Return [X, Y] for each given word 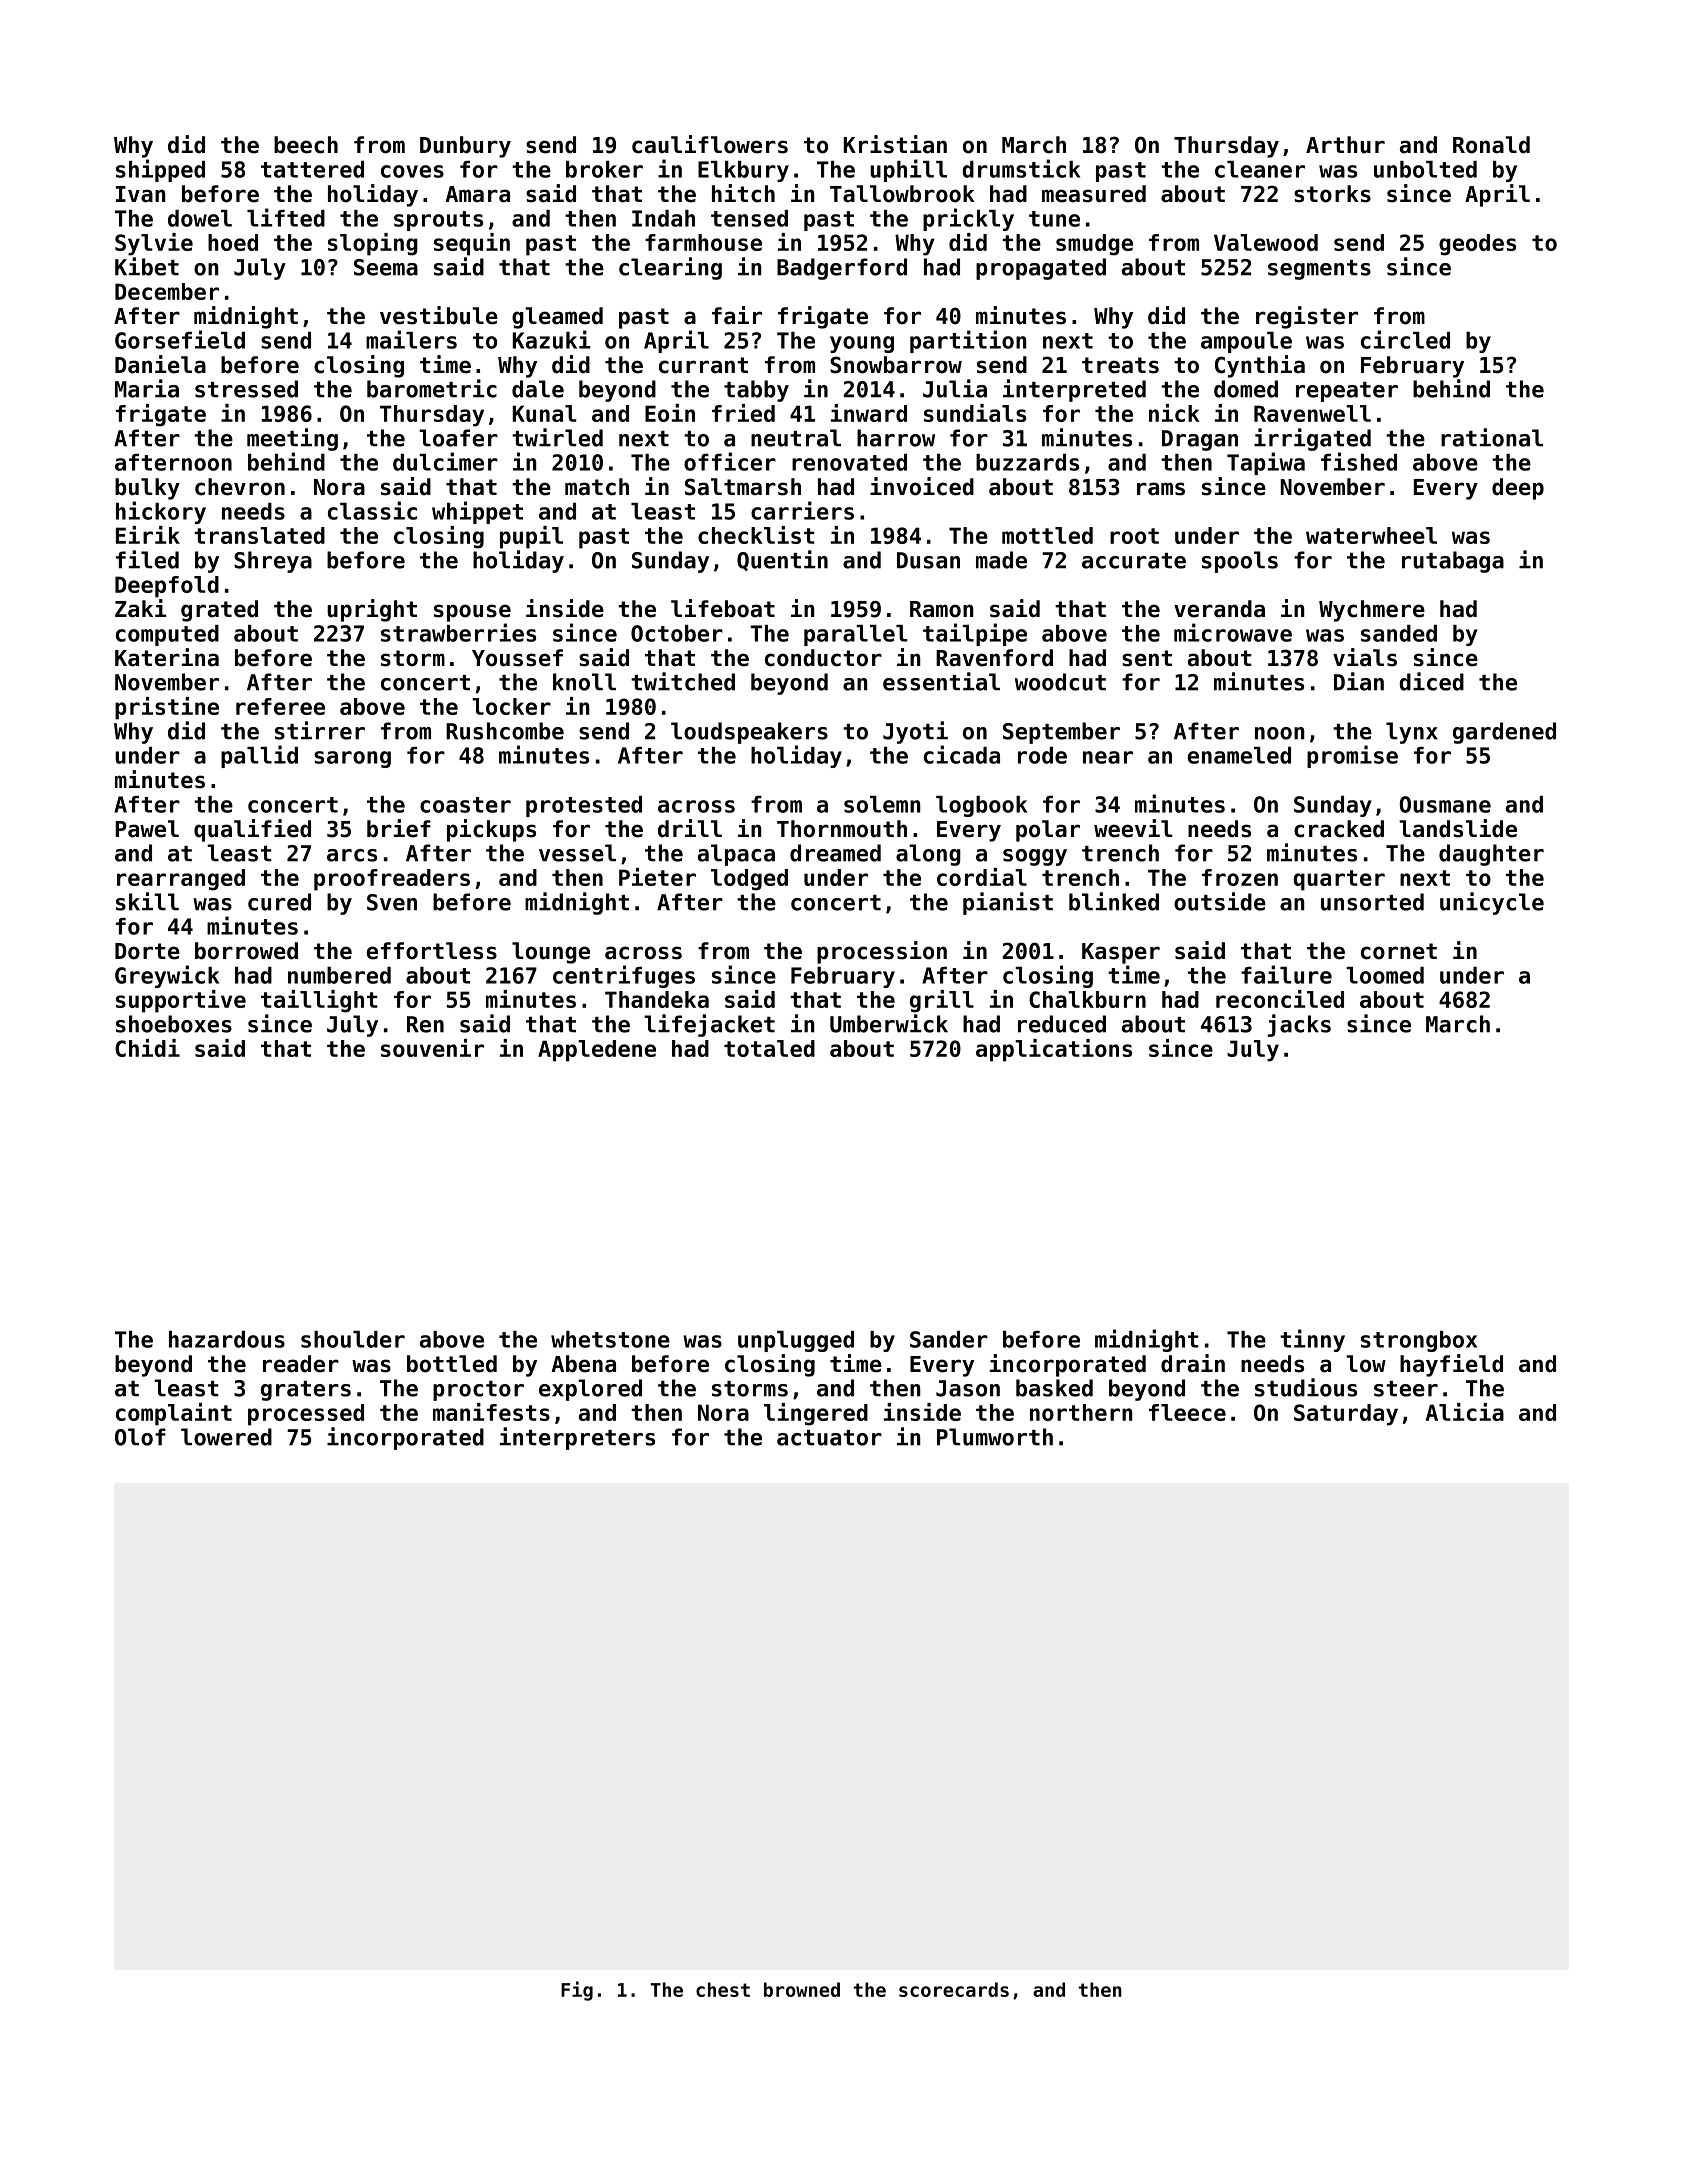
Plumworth [995, 1437]
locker [511, 706]
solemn [882, 804]
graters [306, 1391]
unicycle [1492, 903]
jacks [1299, 1025]
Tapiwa [1266, 463]
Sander [949, 1339]
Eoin [670, 413]
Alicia [1465, 1412]
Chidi [147, 1048]
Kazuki [552, 339]
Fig [577, 1991]
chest [723, 1989]
